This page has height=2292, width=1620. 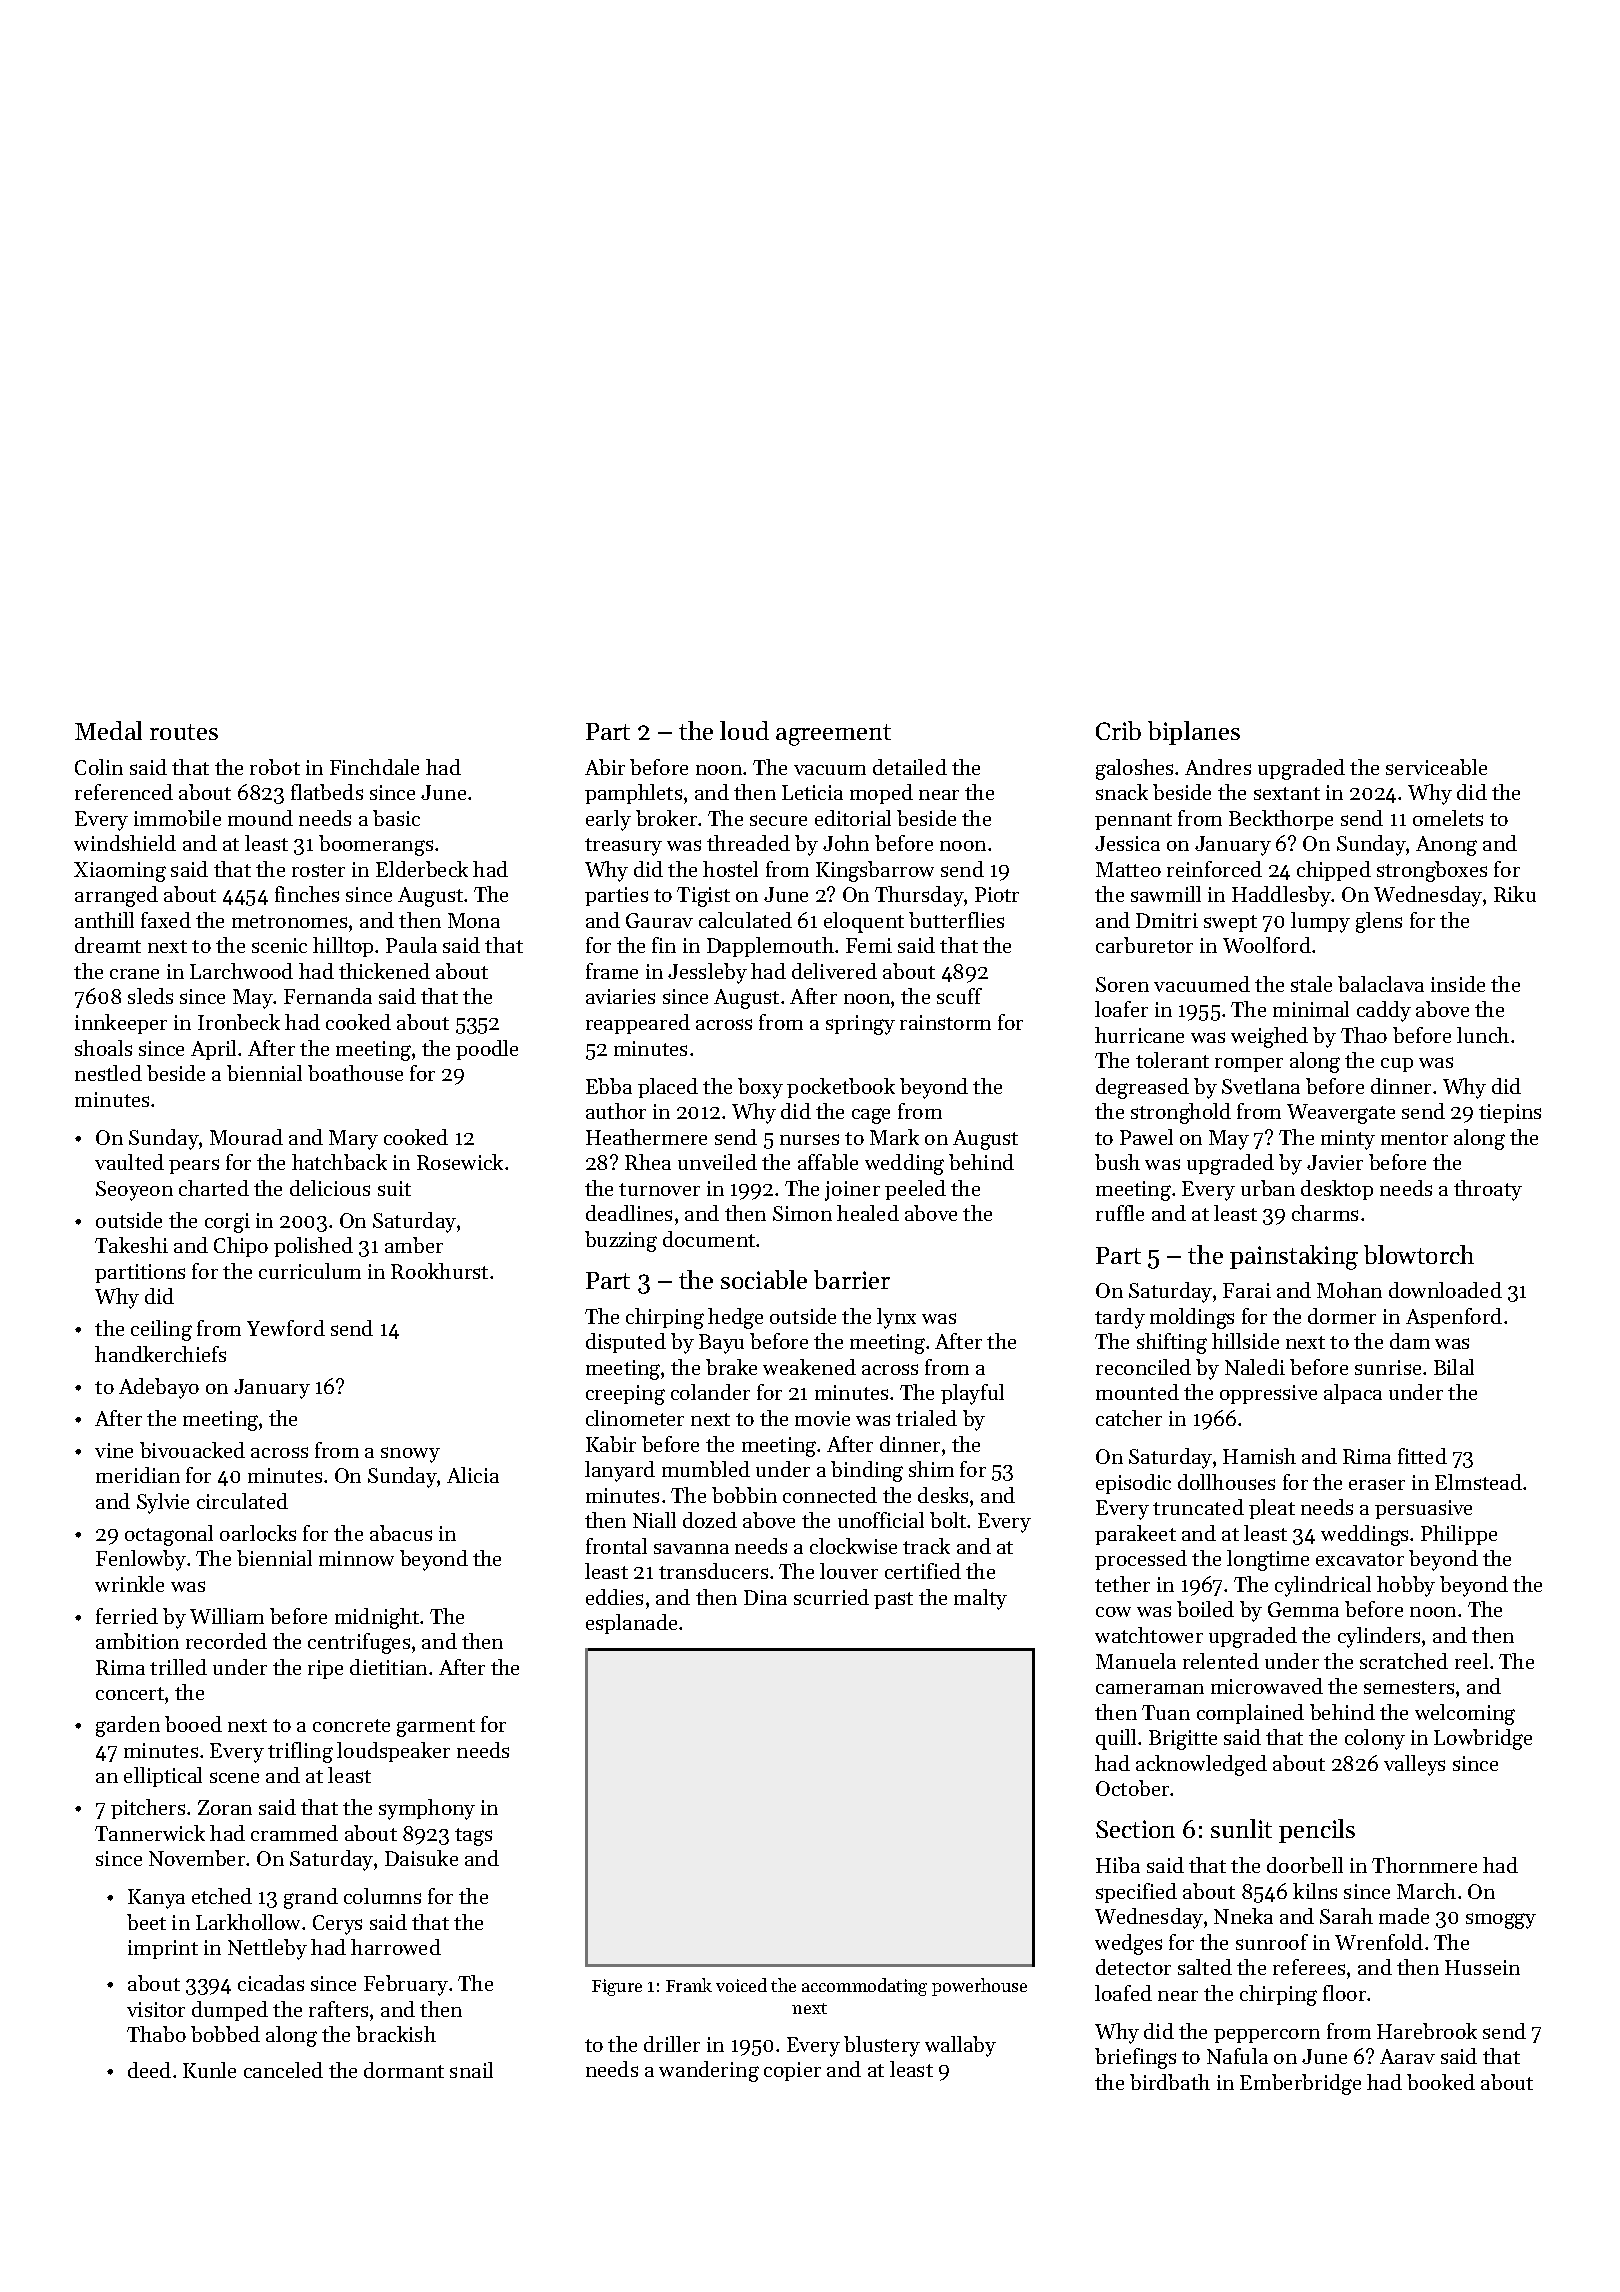 What do you see at coordinates (246, 1137) in the page?
I see `Mourad` at bounding box center [246, 1137].
